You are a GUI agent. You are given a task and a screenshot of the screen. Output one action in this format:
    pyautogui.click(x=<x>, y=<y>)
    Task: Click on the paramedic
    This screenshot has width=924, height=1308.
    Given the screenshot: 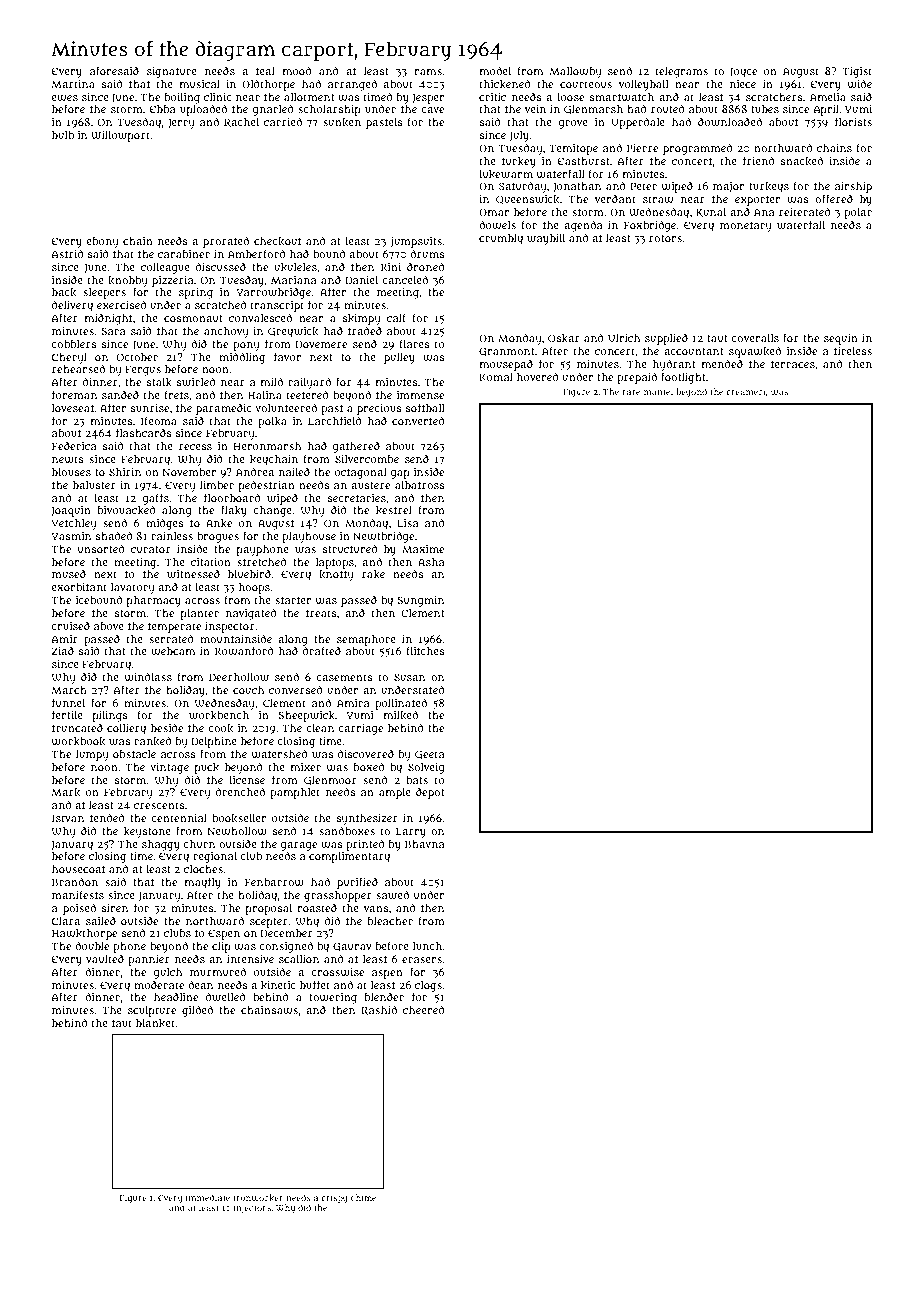 What is the action you would take?
    pyautogui.click(x=224, y=409)
